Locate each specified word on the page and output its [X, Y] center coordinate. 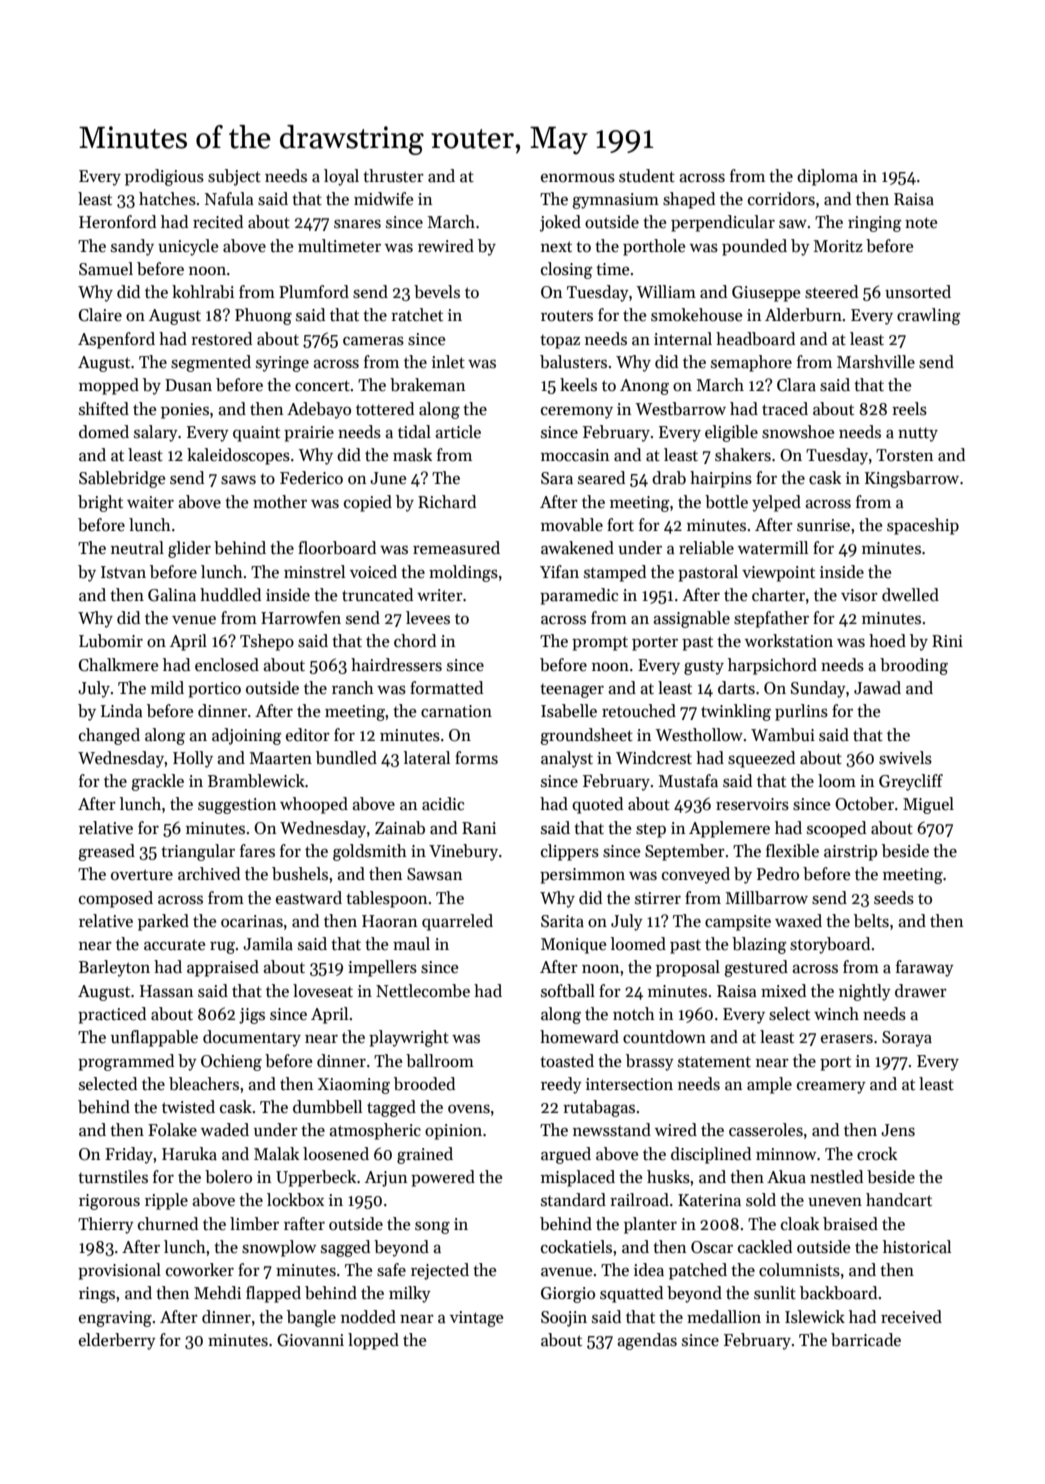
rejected [440, 1271]
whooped [314, 805]
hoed [887, 641]
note [921, 223]
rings [97, 1295]
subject [234, 177]
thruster [393, 176]
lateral [427, 758]
